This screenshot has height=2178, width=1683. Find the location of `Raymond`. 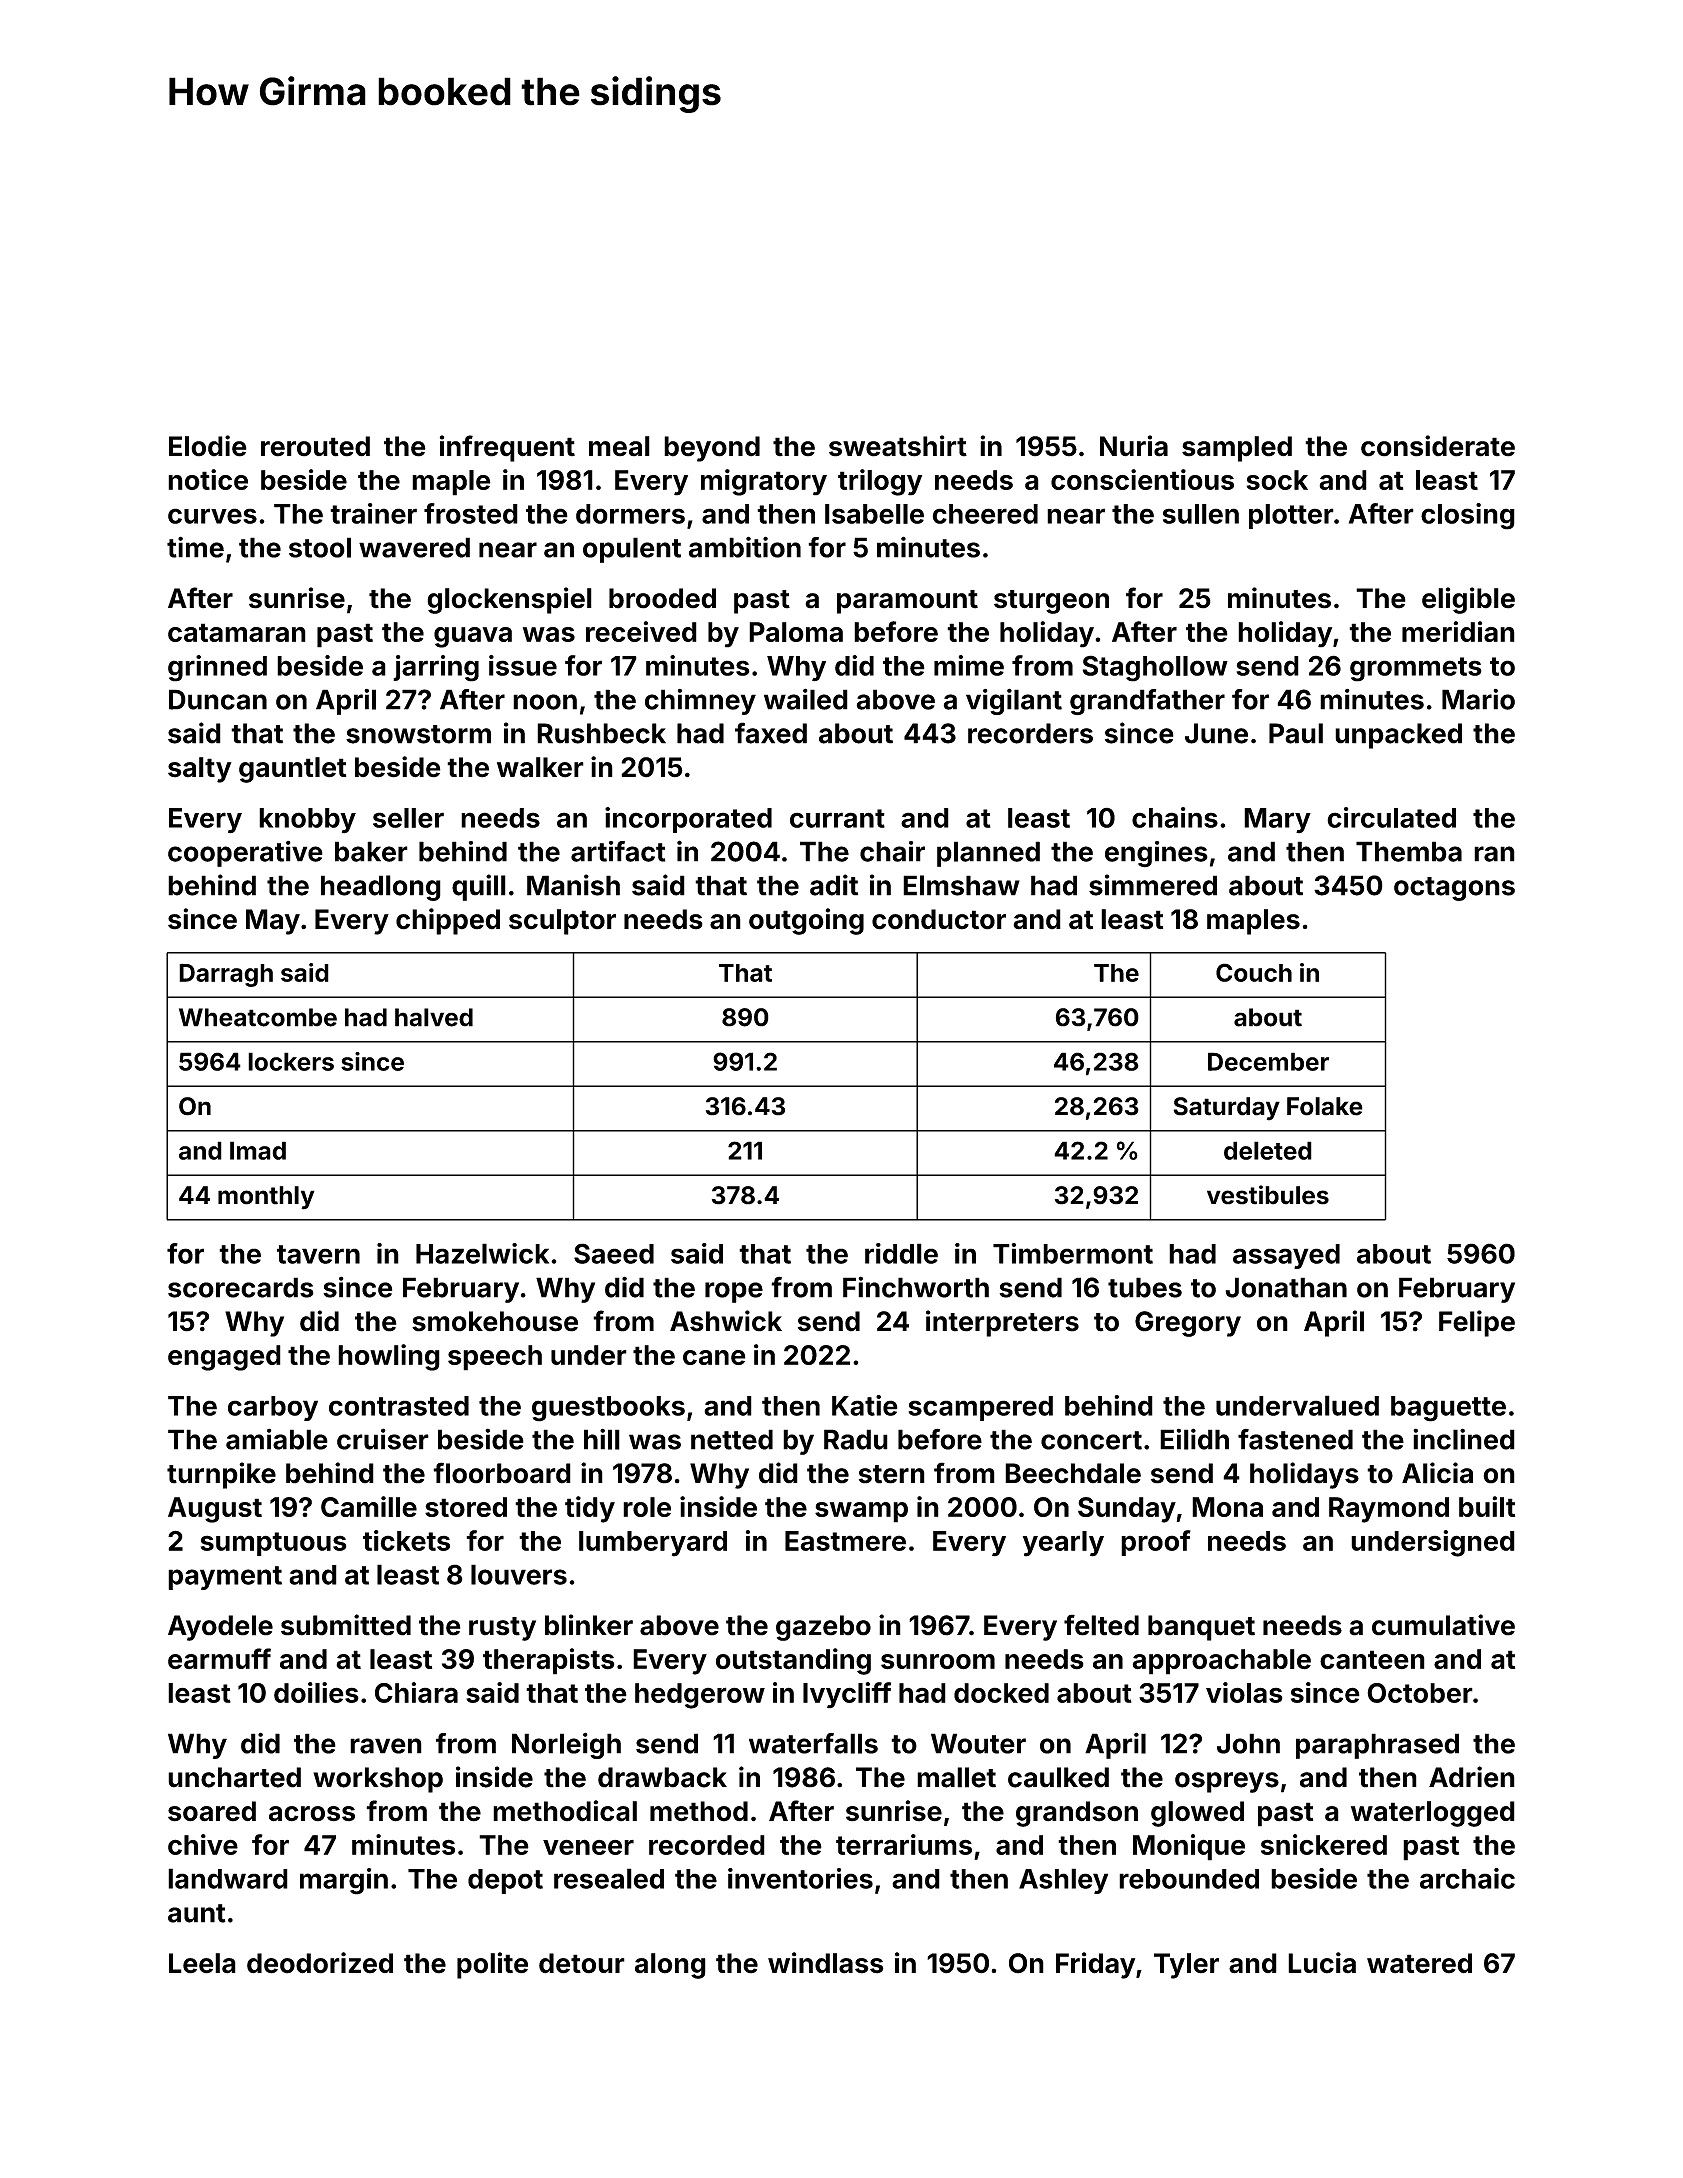

Raymond is located at coordinates (1389, 1510).
